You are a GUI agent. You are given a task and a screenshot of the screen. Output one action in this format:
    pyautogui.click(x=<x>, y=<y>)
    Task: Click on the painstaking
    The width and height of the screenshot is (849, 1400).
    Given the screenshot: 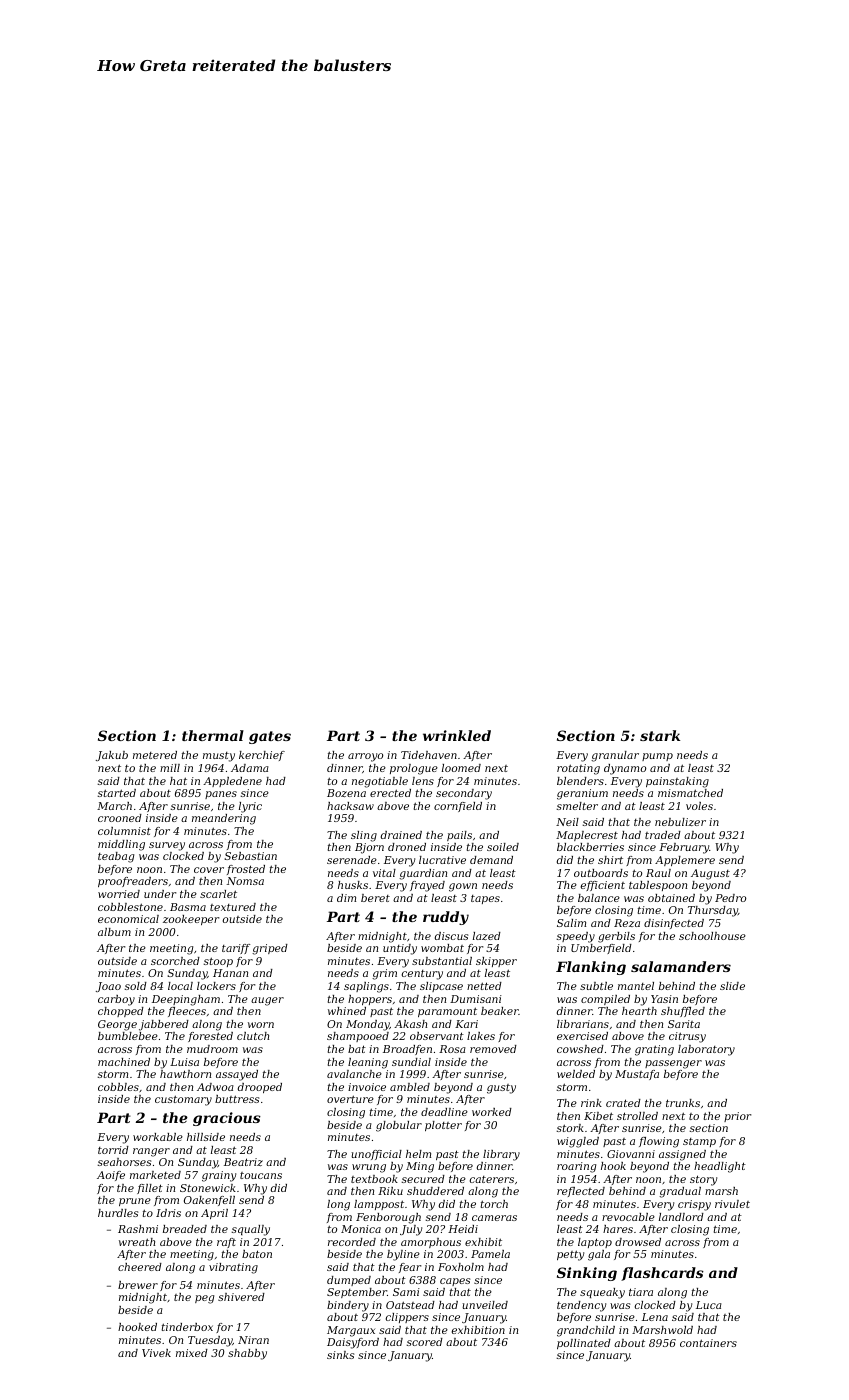 What is the action you would take?
    pyautogui.click(x=677, y=782)
